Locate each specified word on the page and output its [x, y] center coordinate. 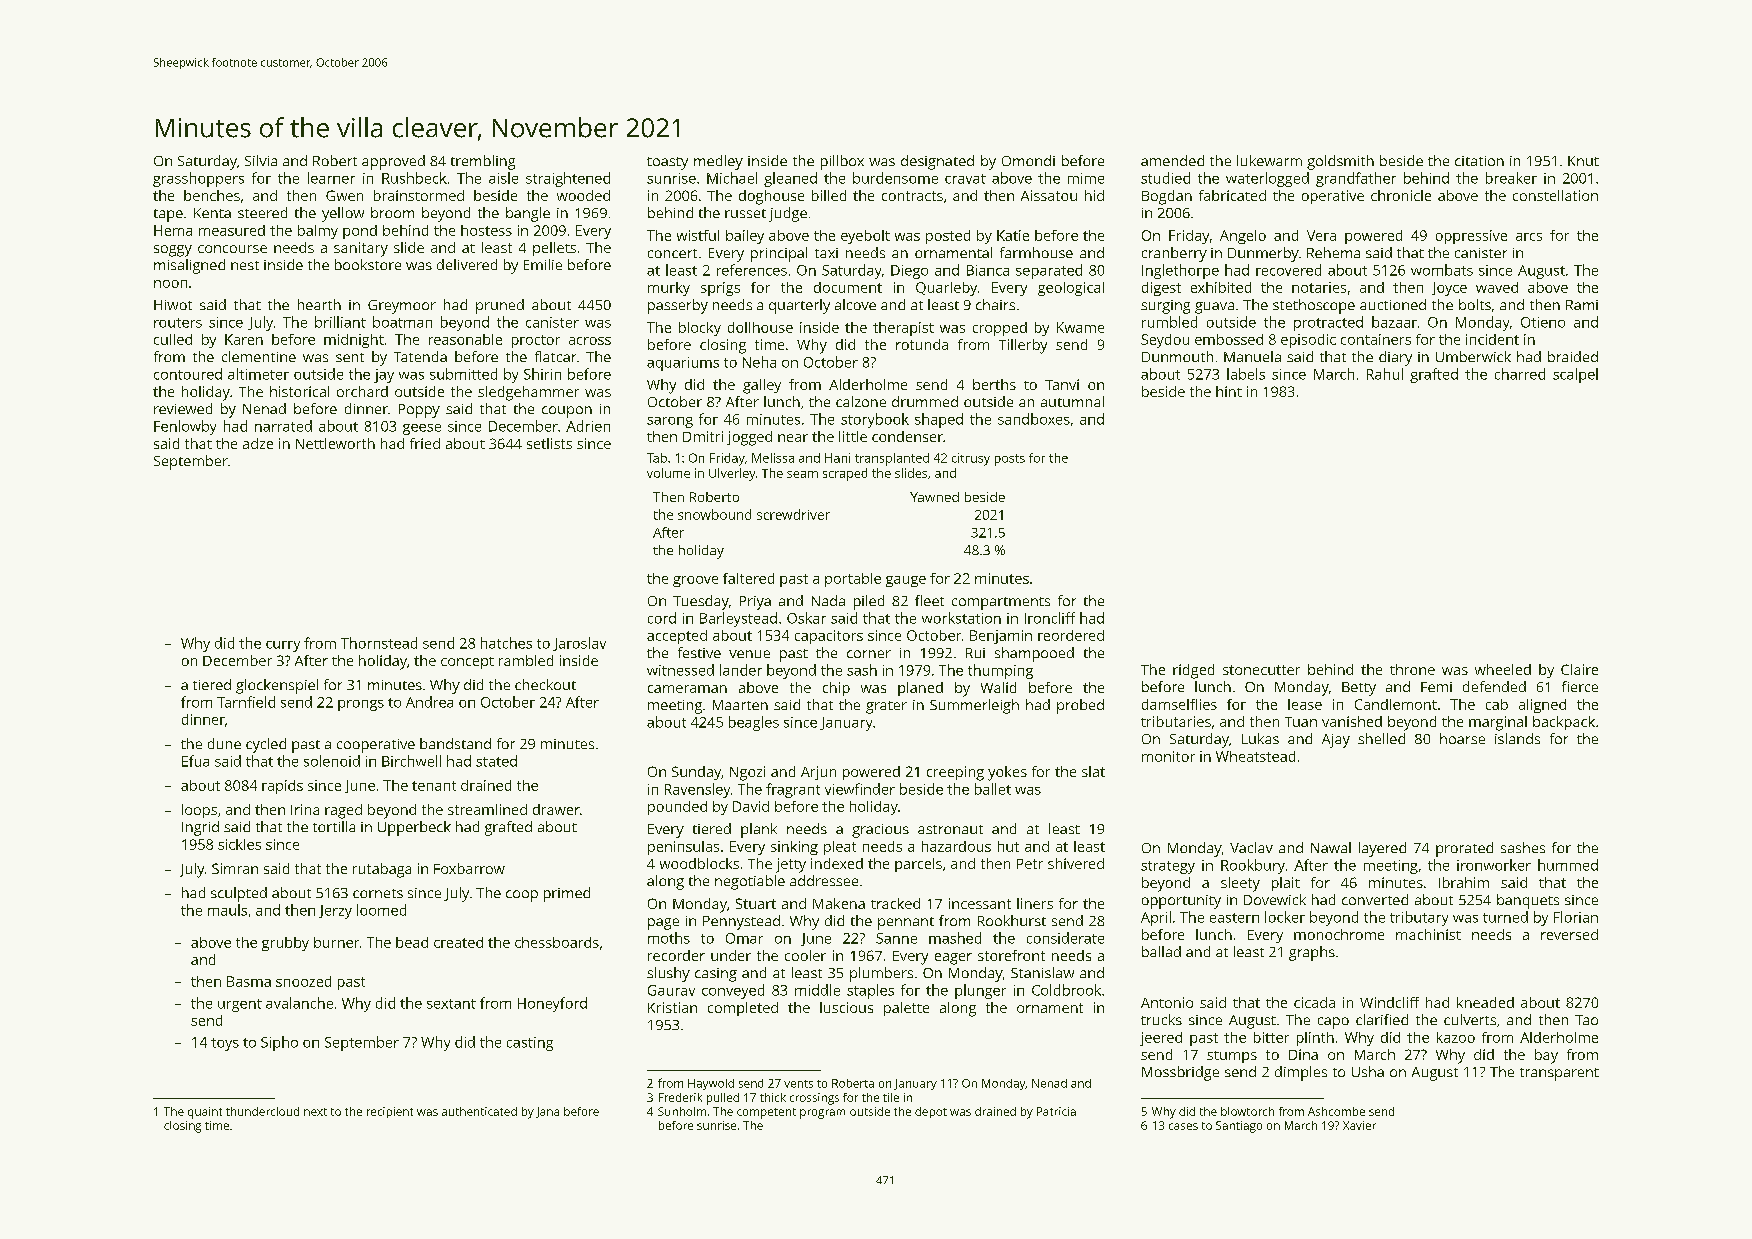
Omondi [1028, 160]
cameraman [687, 689]
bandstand [455, 743]
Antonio [1167, 1002]
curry [283, 646]
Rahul [1385, 374]
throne [1412, 669]
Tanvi [1062, 384]
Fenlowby [185, 427]
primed [567, 894]
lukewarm [1269, 160]
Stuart [756, 903]
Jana [547, 1112]
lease [1305, 704]
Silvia [261, 160]
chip [836, 689]
